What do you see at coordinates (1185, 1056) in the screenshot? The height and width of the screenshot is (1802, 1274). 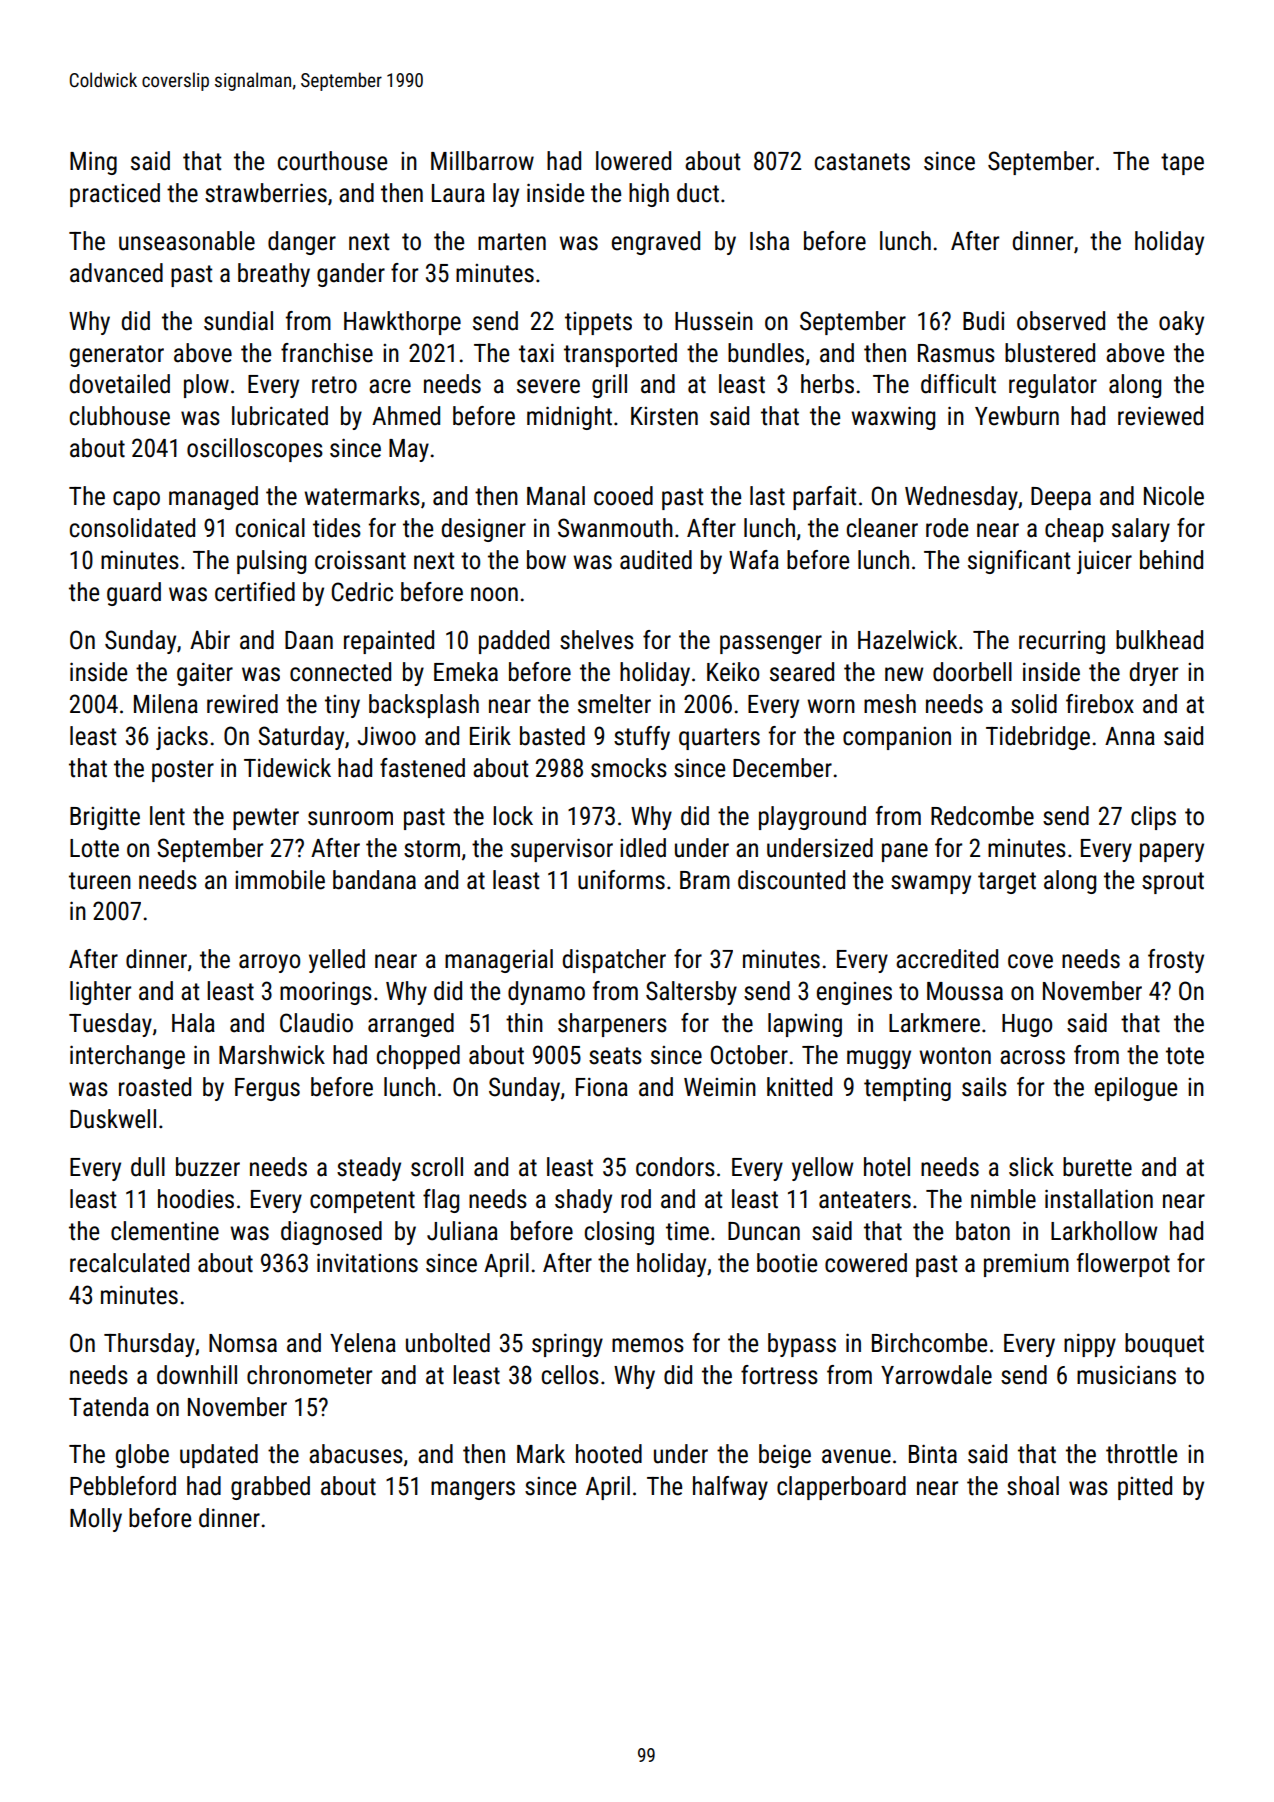 I see `tote` at bounding box center [1185, 1056].
